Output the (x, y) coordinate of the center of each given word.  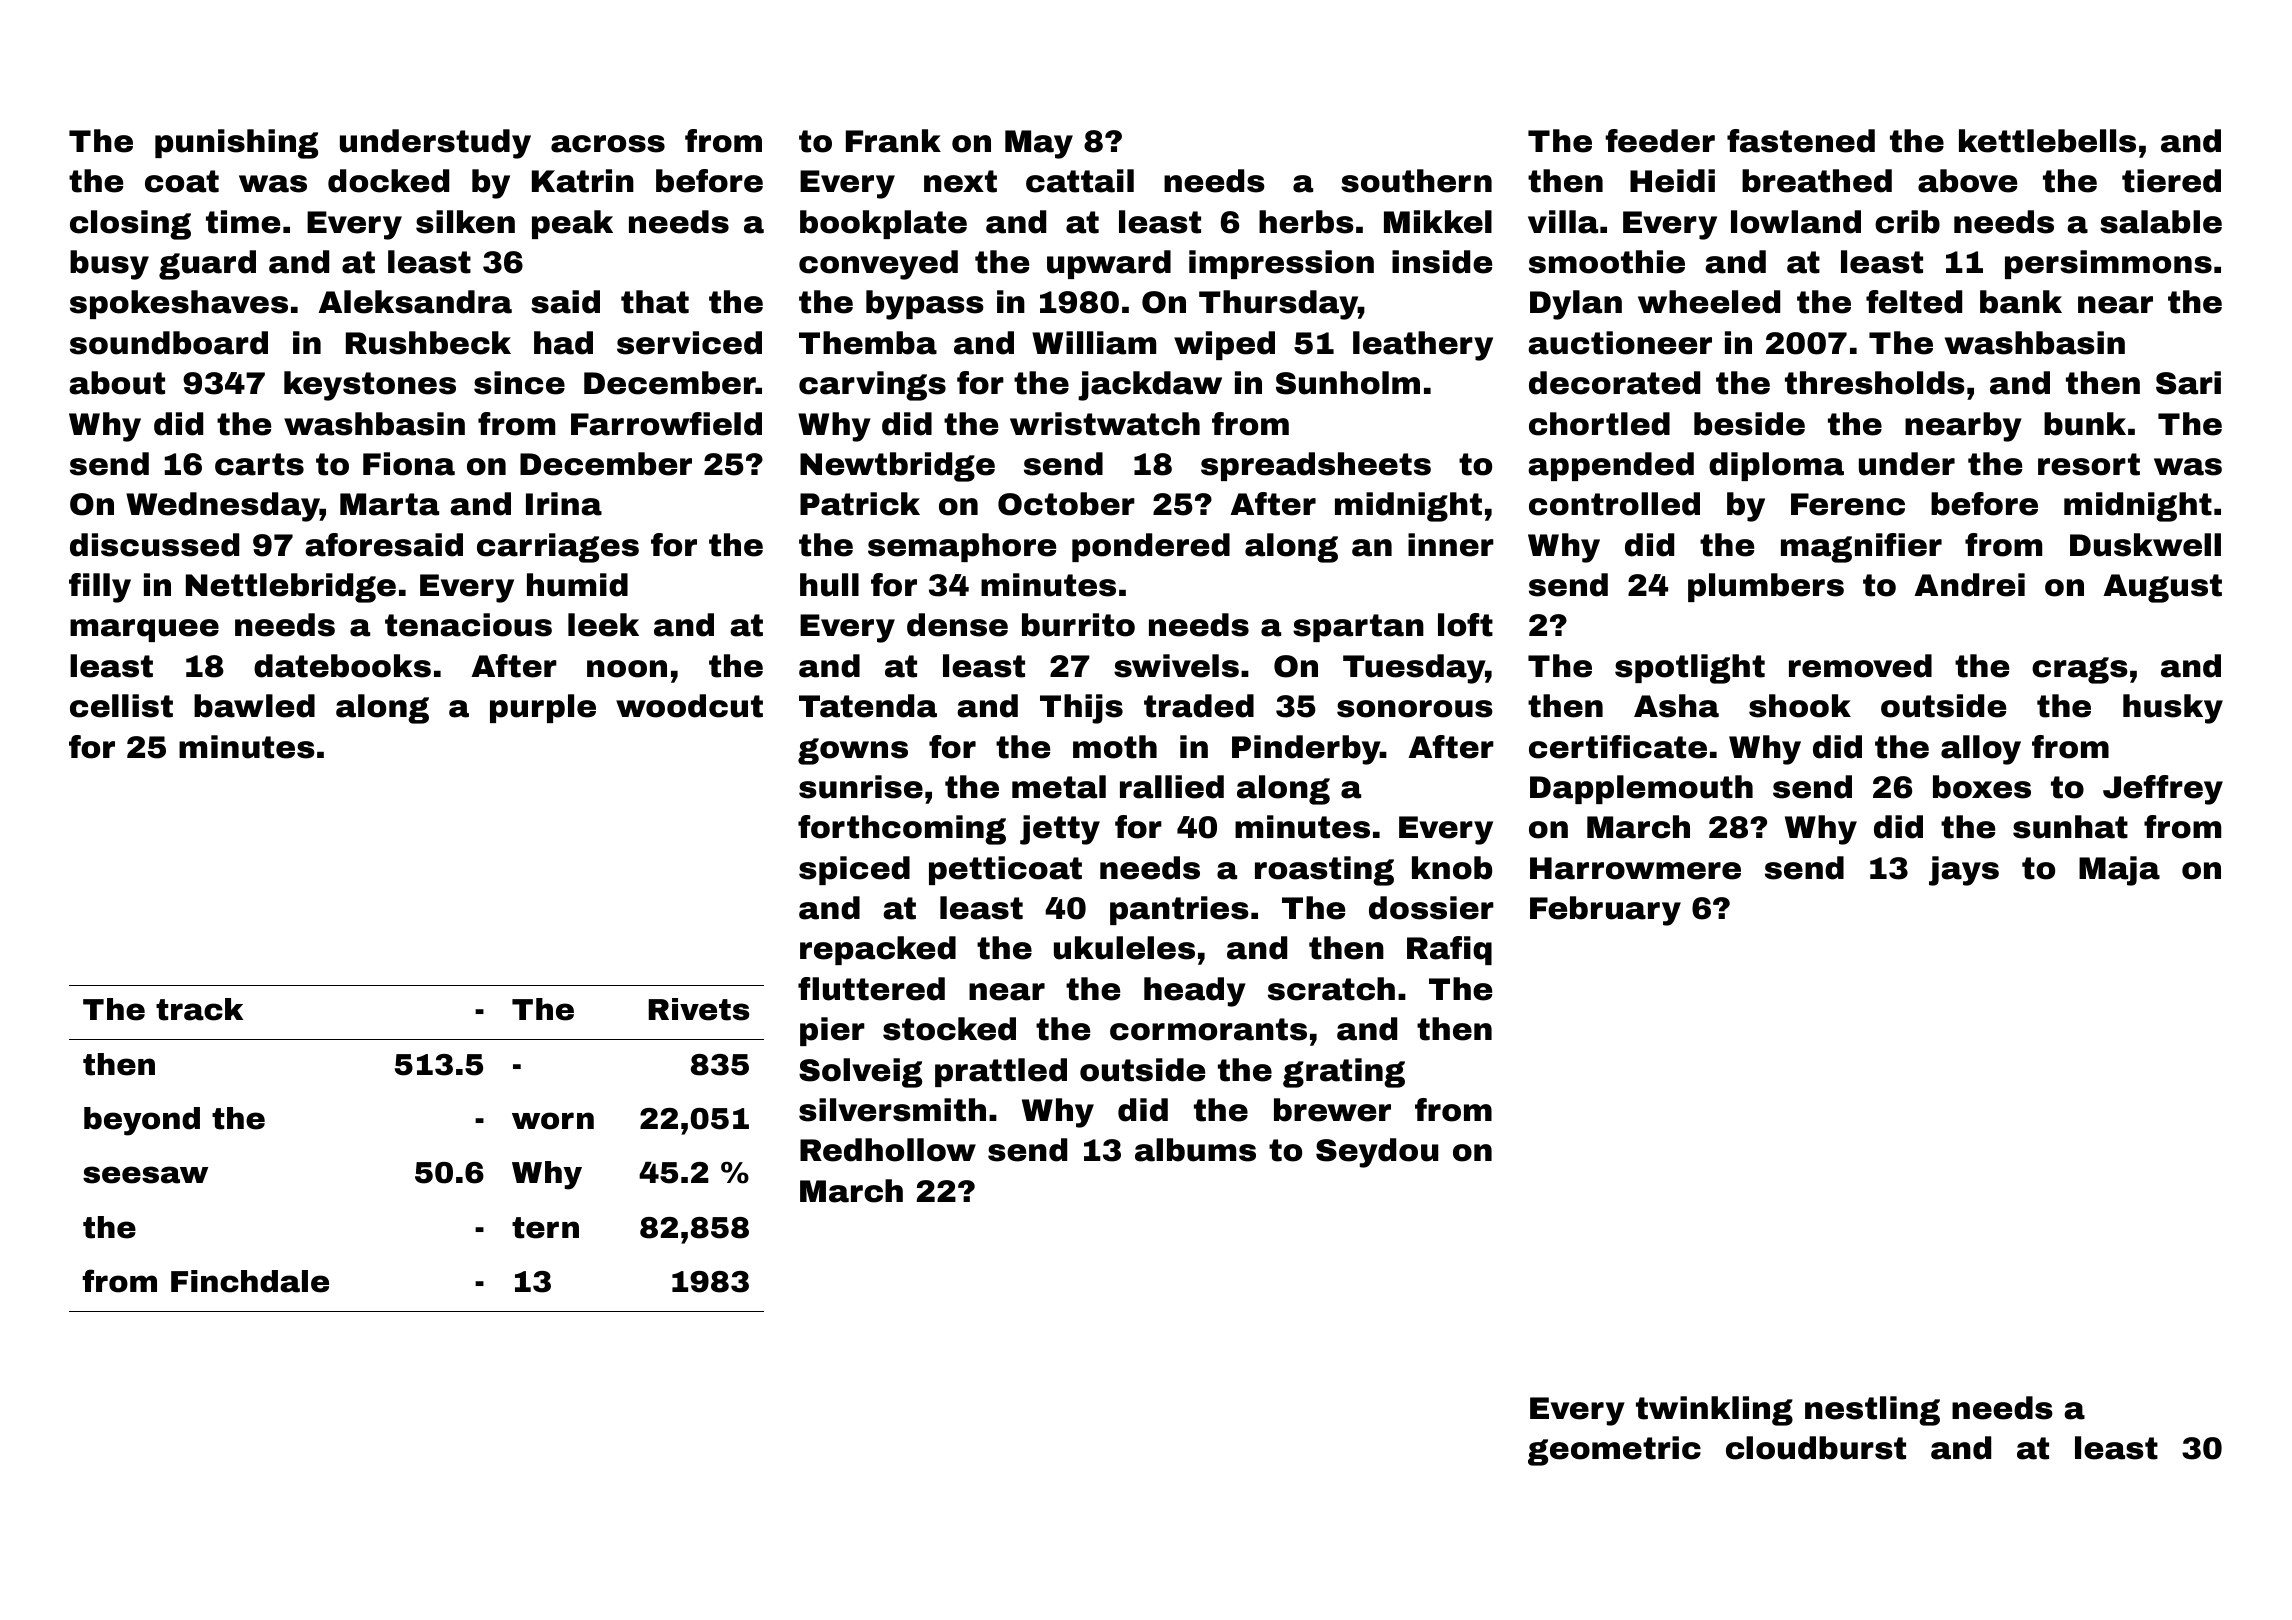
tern (545, 1228)
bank (2021, 302)
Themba (868, 343)
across (608, 144)
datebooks (342, 666)
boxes (1982, 787)
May (1039, 144)
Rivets (698, 1009)
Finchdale (250, 1281)
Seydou (1377, 1153)
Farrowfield (666, 424)
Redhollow (888, 1150)
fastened (1801, 141)
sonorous (1415, 709)
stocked (949, 1029)
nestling (1872, 1411)
